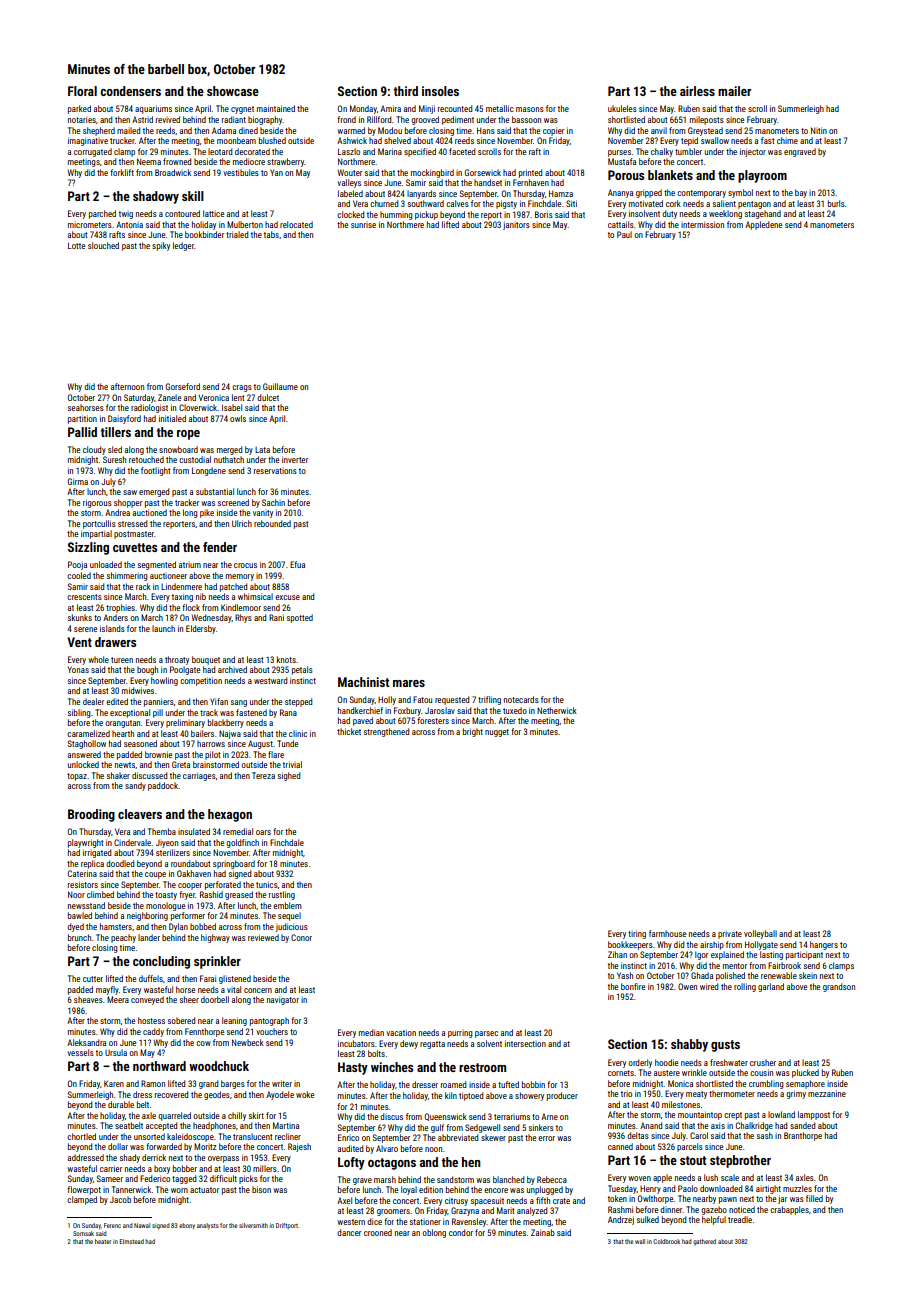 The width and height of the document is (924, 1308). Describe the element at coordinates (295, 459) in the document. I see `inverter` at that location.
